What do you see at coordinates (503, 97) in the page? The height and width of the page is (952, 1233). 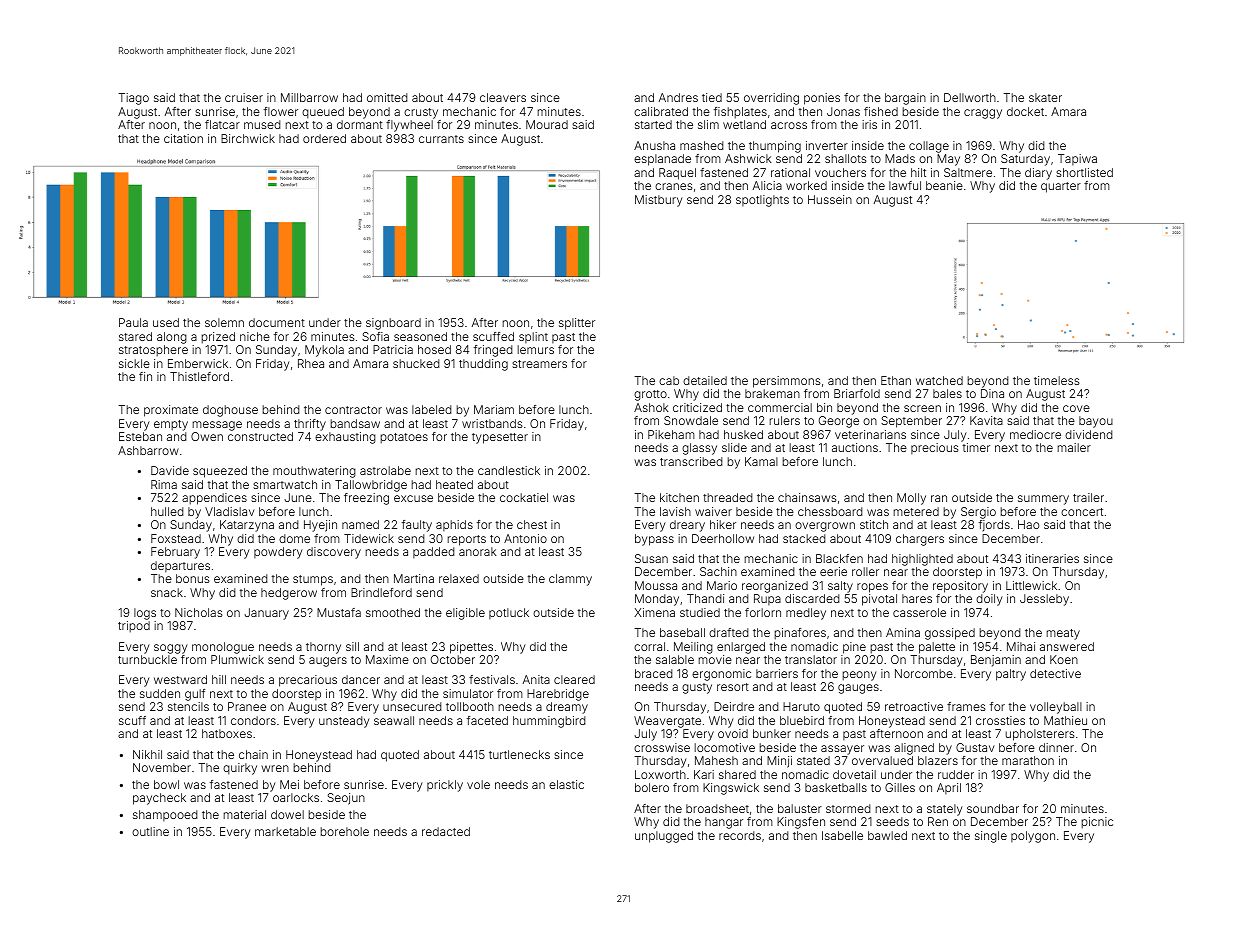 I see `cleavers` at bounding box center [503, 97].
